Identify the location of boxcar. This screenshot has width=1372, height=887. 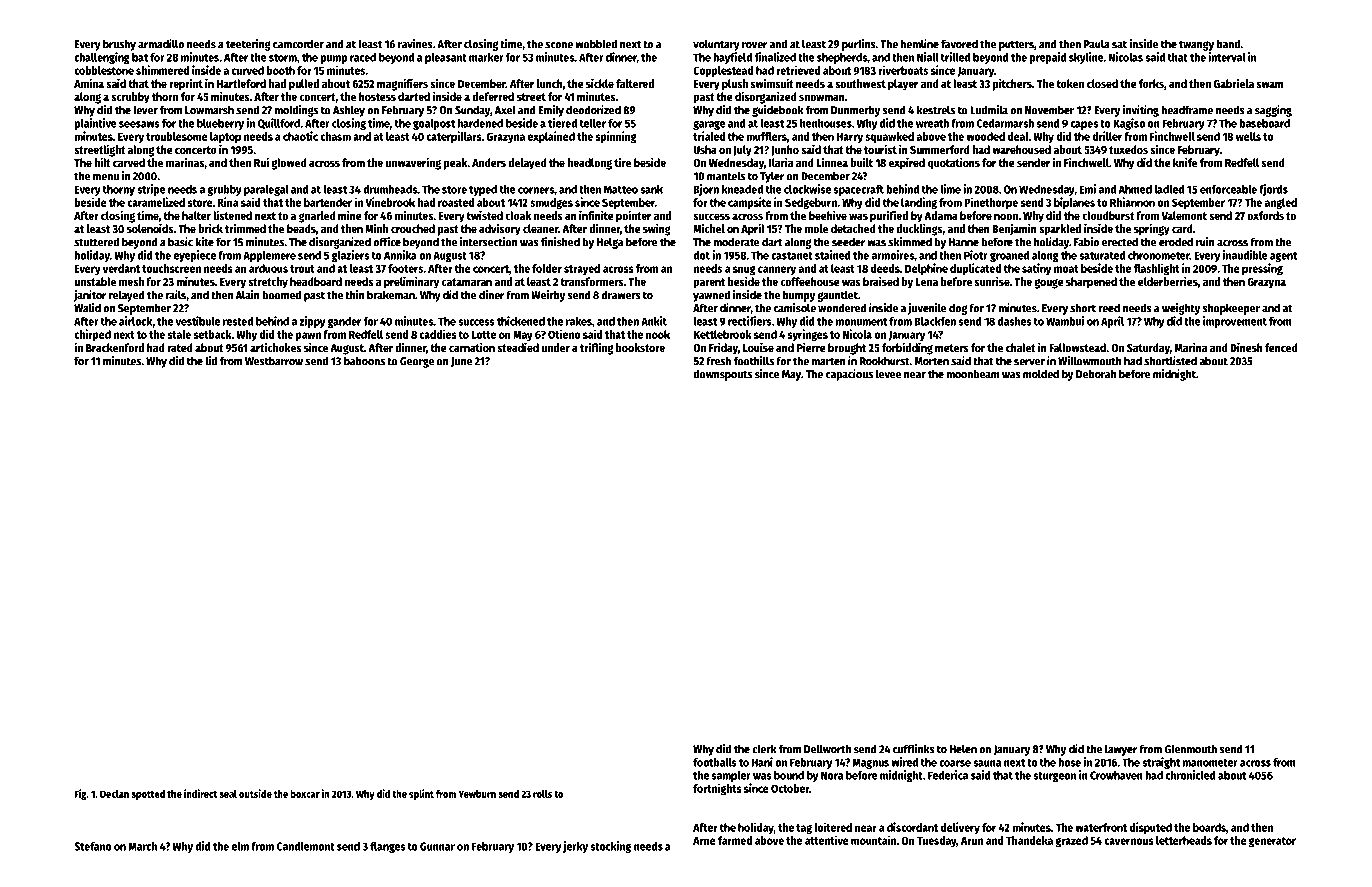
(305, 794).
